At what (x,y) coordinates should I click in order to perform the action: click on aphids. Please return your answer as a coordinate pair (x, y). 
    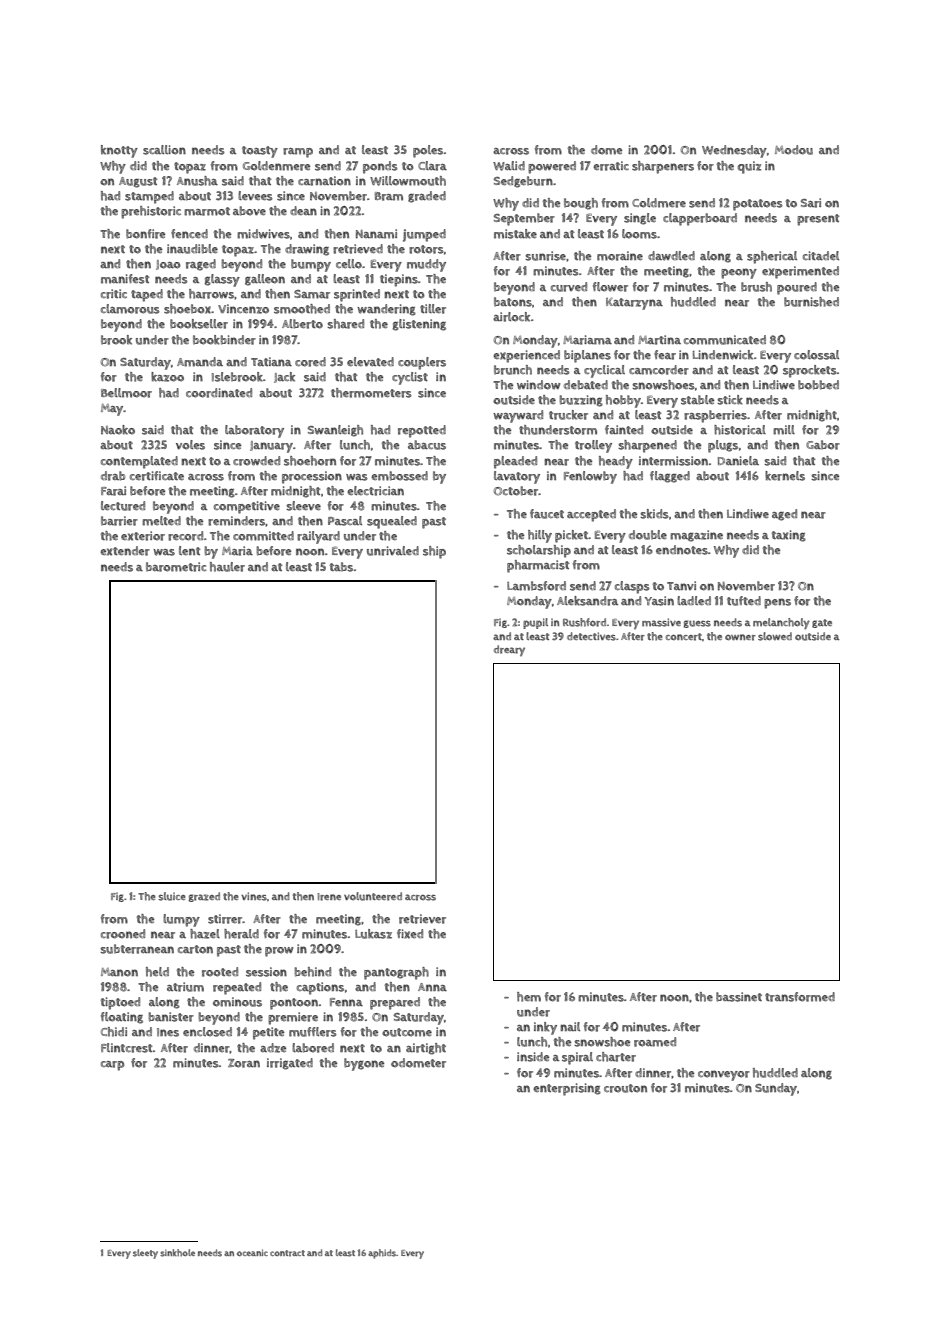
    Looking at the image, I should click on (382, 1254).
